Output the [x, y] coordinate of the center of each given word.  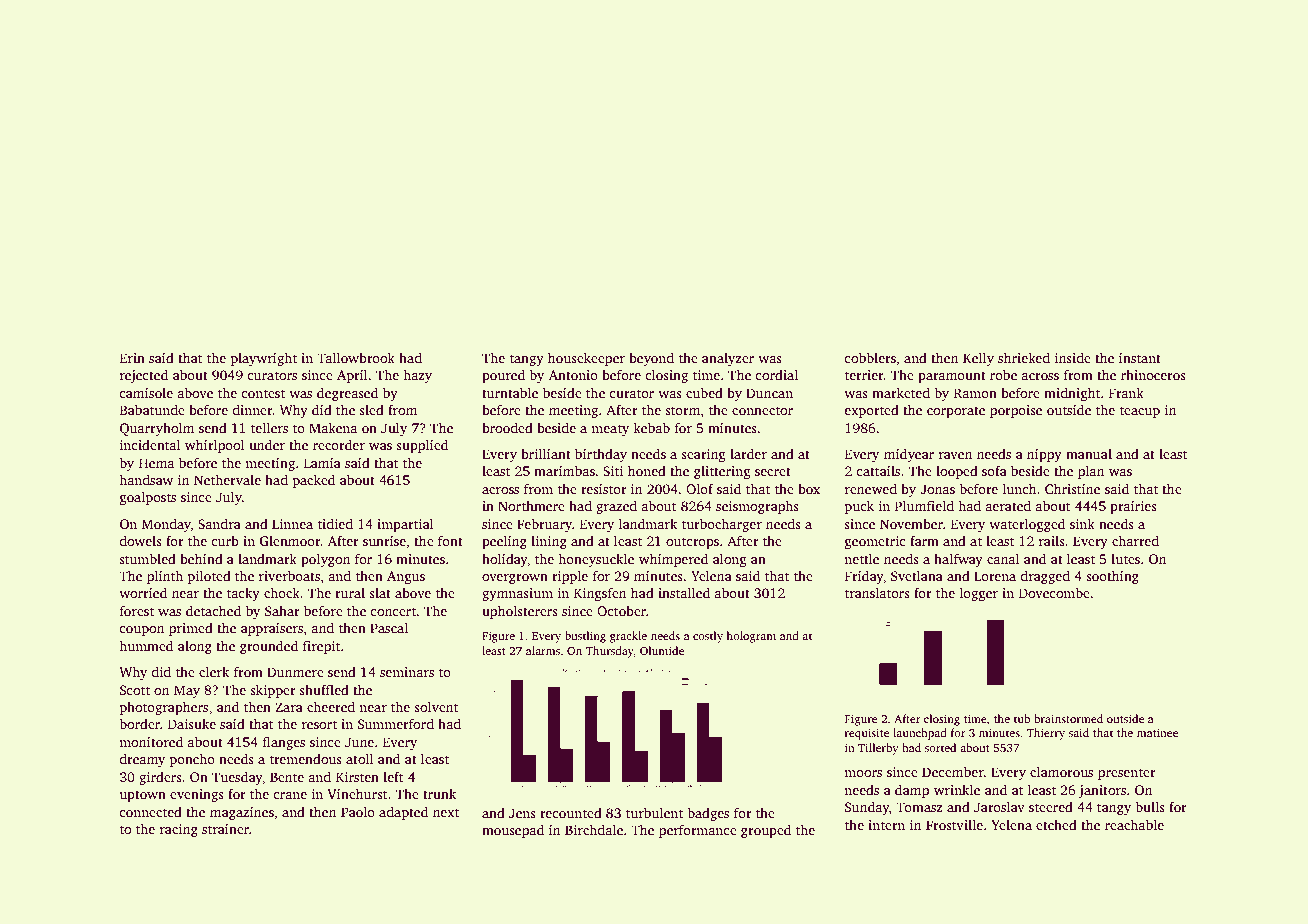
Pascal [389, 627]
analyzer [728, 359]
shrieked [1024, 357]
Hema [156, 463]
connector [762, 410]
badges [708, 814]
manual [1089, 453]
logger [979, 594]
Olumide [662, 650]
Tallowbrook [356, 357]
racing [179, 830]
